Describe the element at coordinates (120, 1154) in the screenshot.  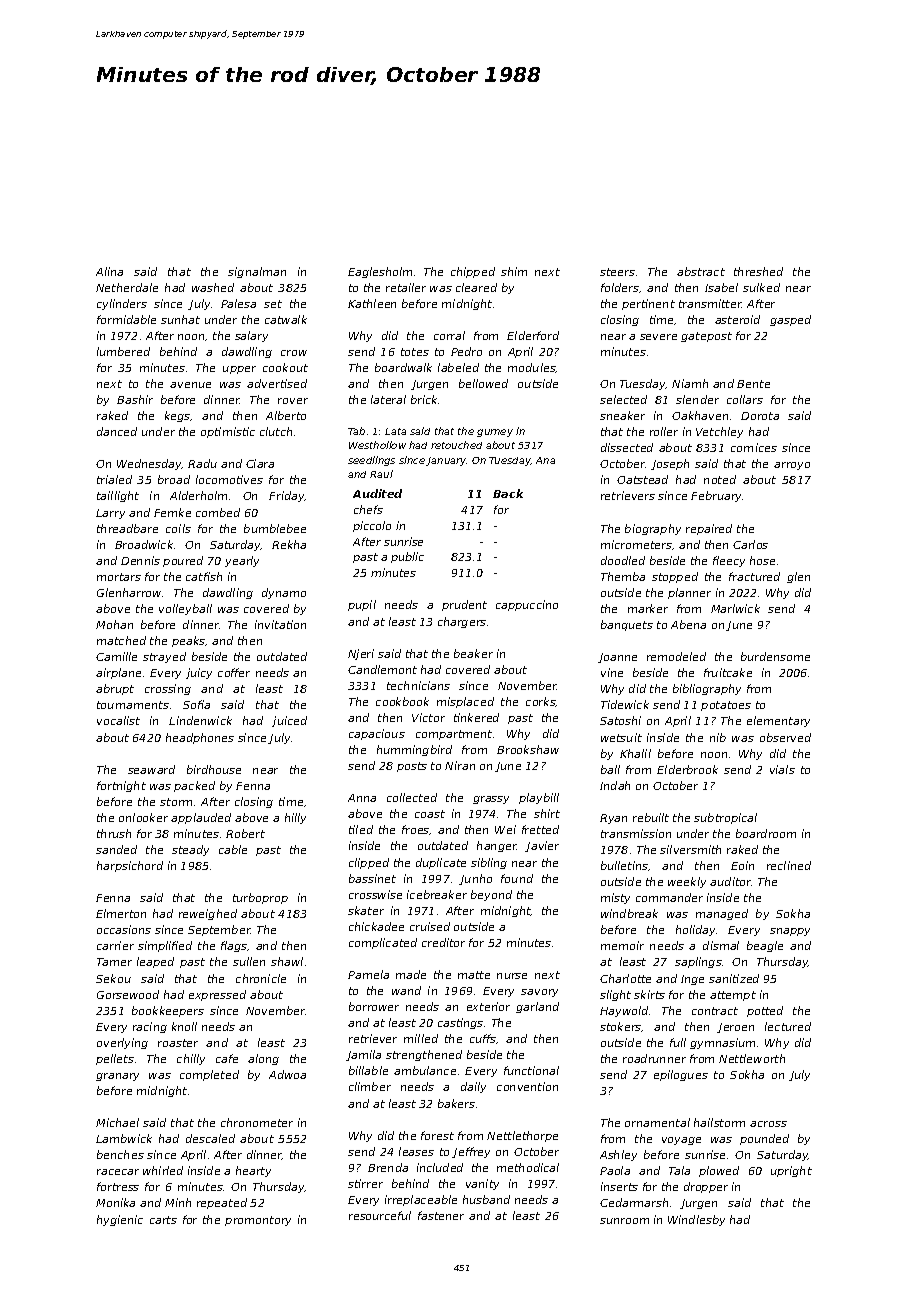
I see `benches` at that location.
